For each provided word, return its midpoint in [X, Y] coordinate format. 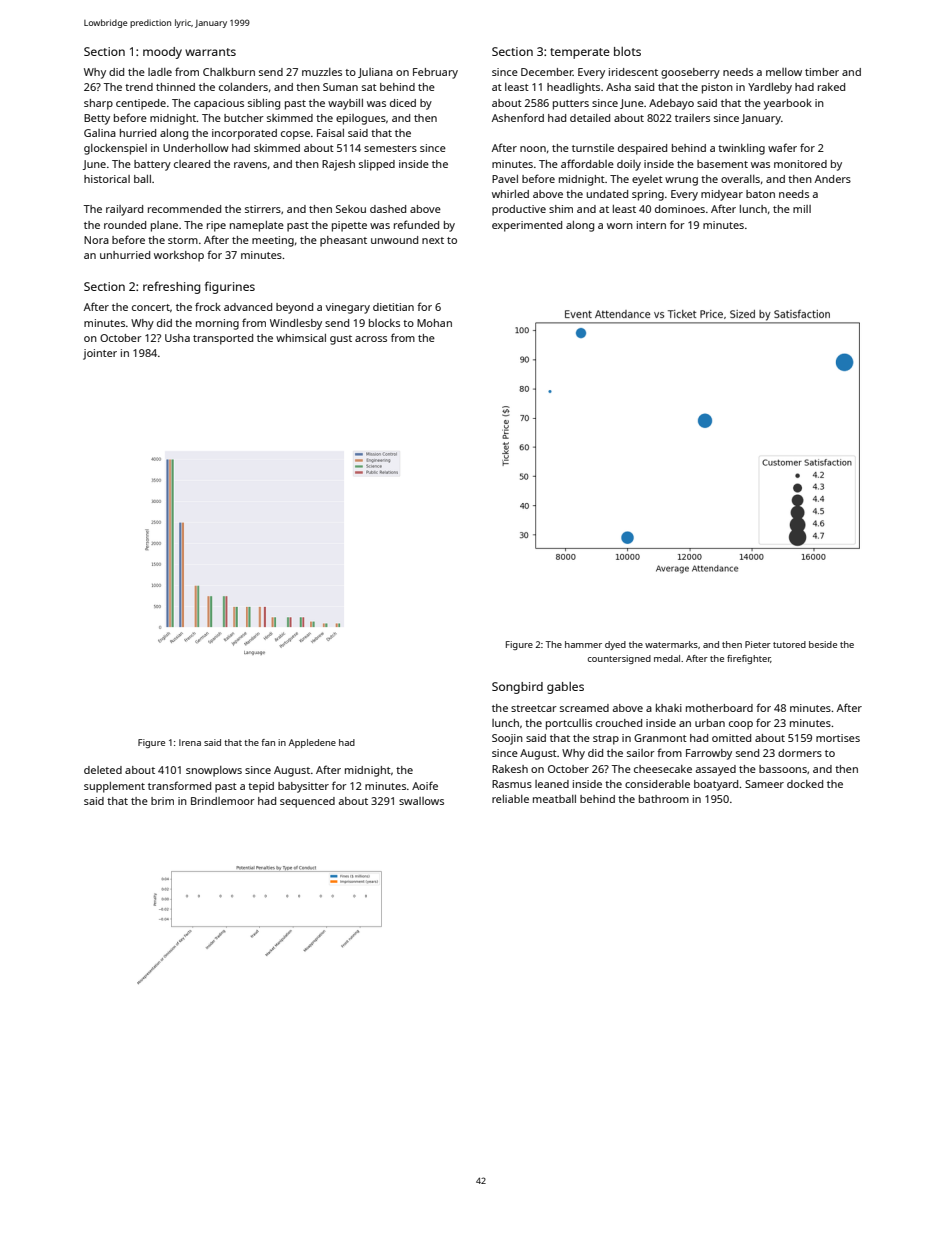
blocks [384, 323]
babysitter [303, 787]
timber [822, 72]
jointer [100, 354]
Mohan [434, 323]
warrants [210, 52]
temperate [580, 53]
